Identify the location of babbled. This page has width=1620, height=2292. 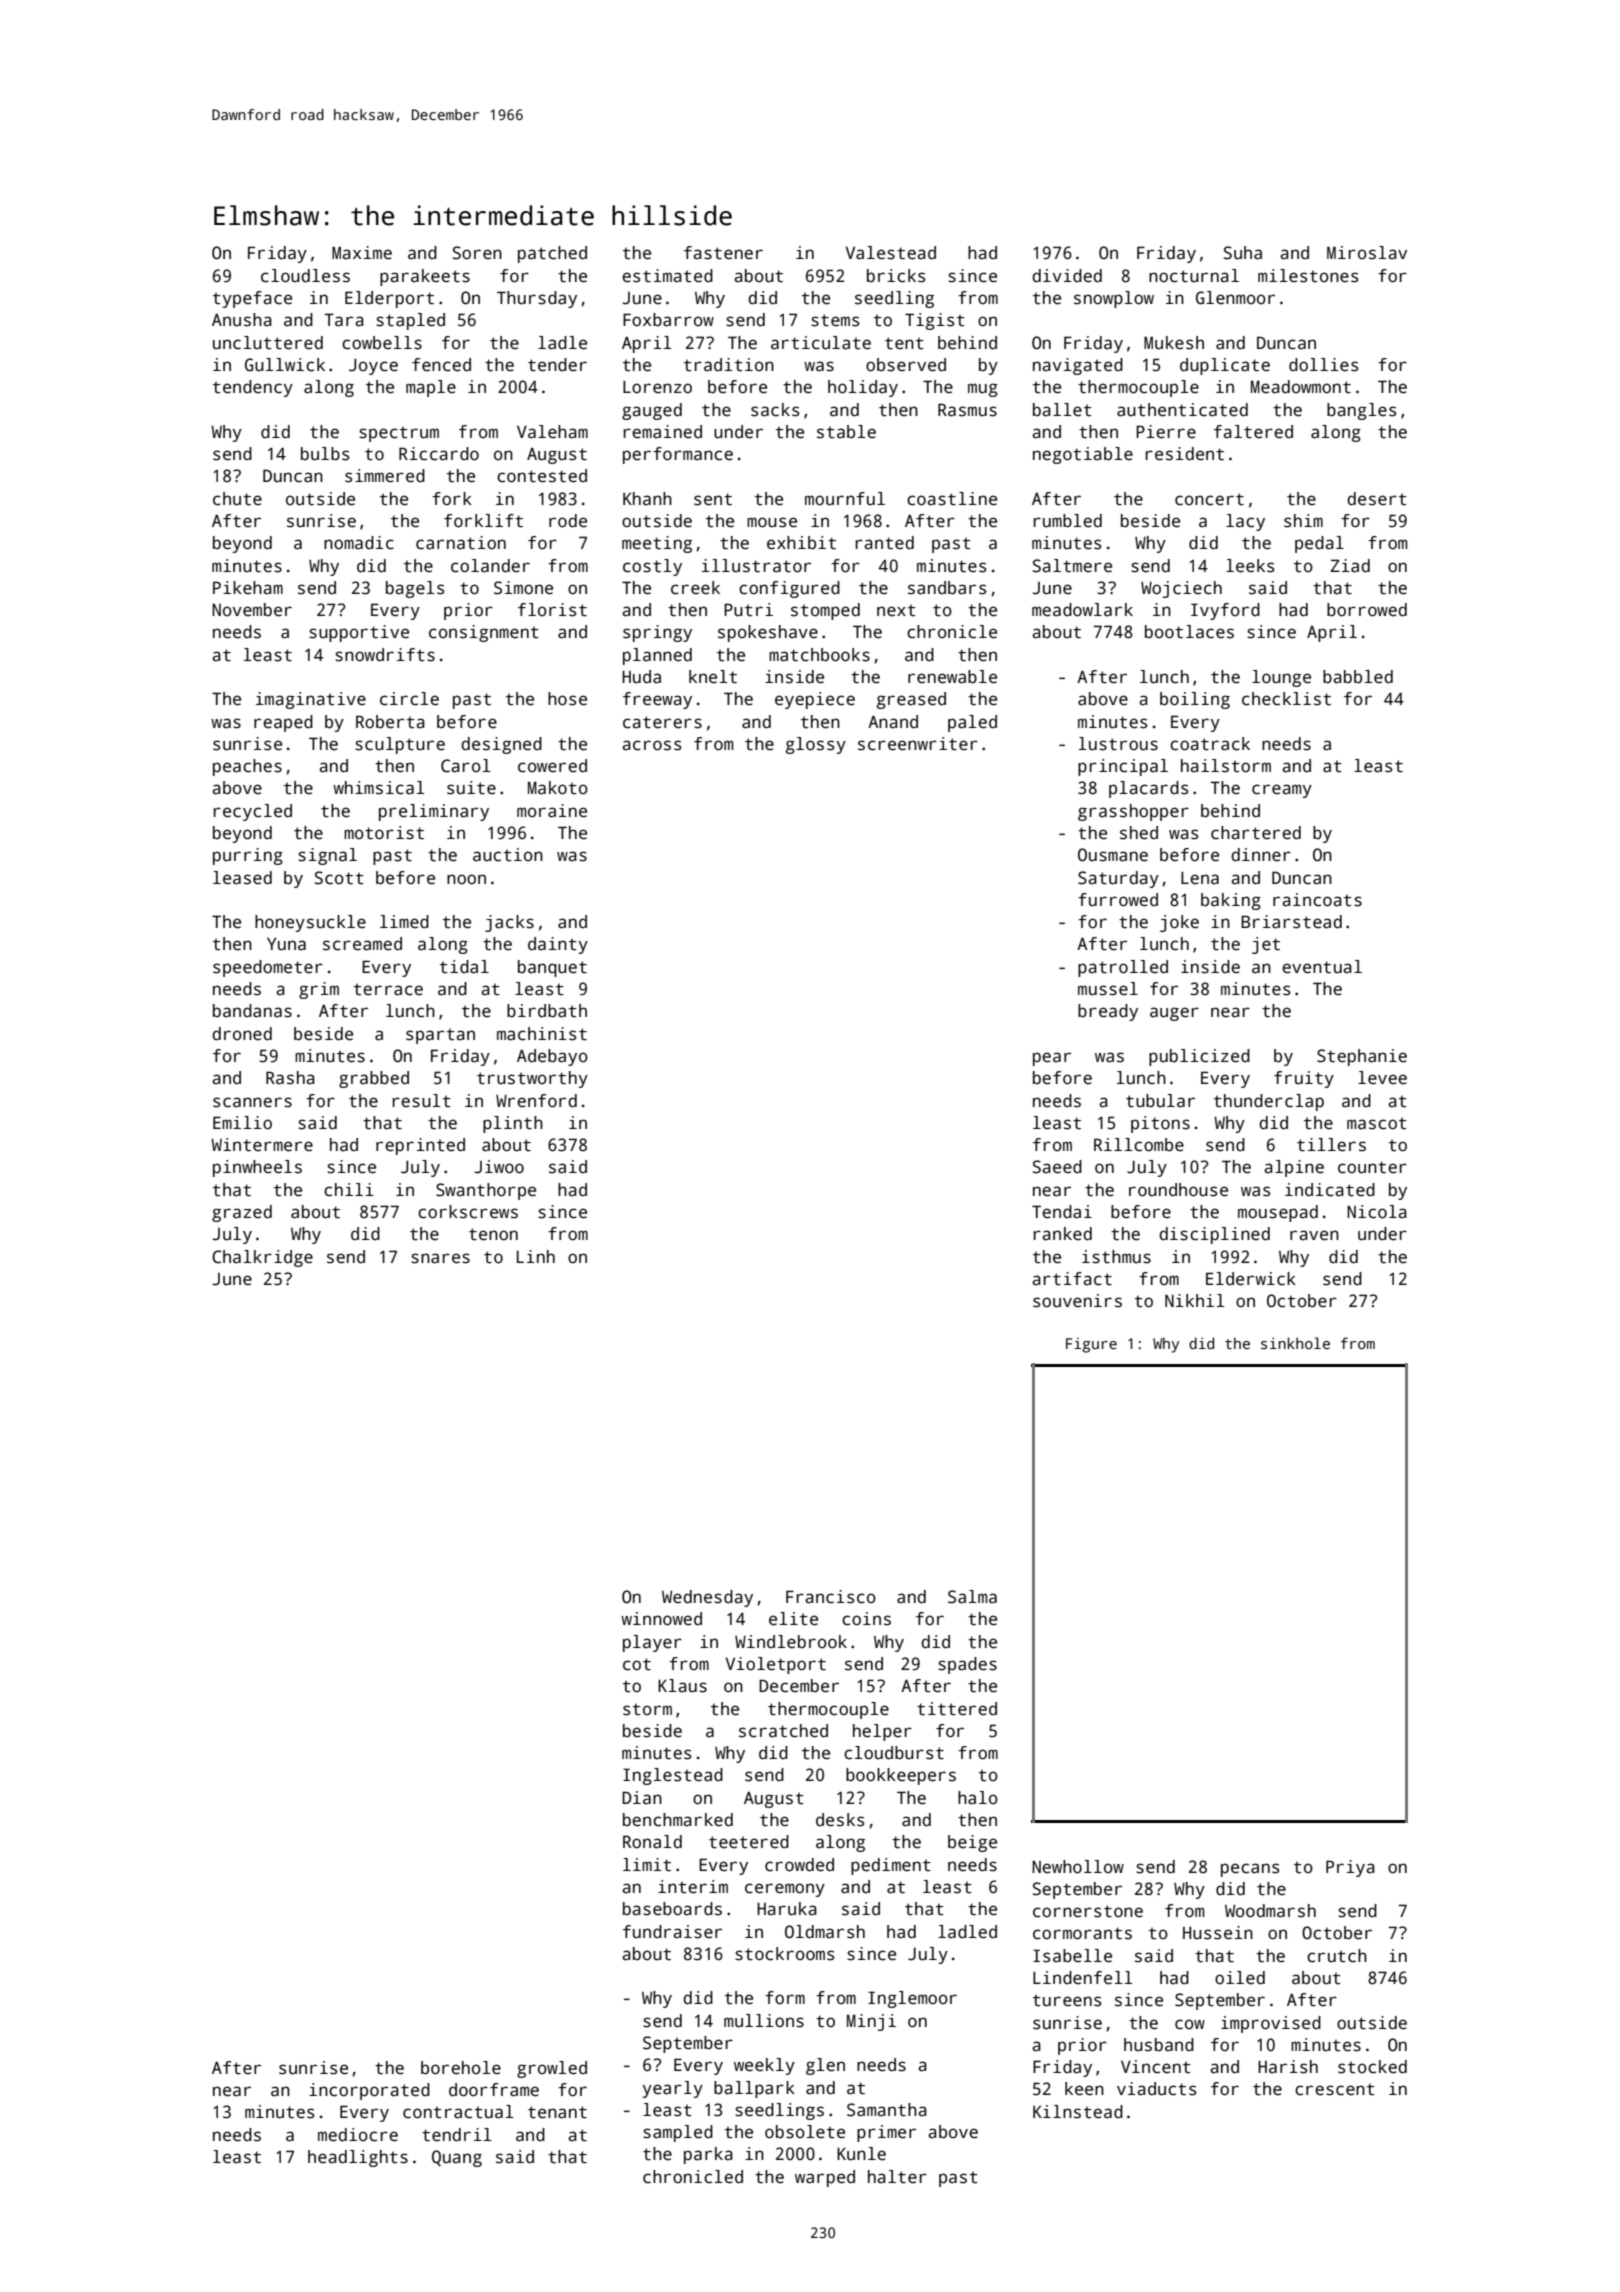
(1358, 677).
